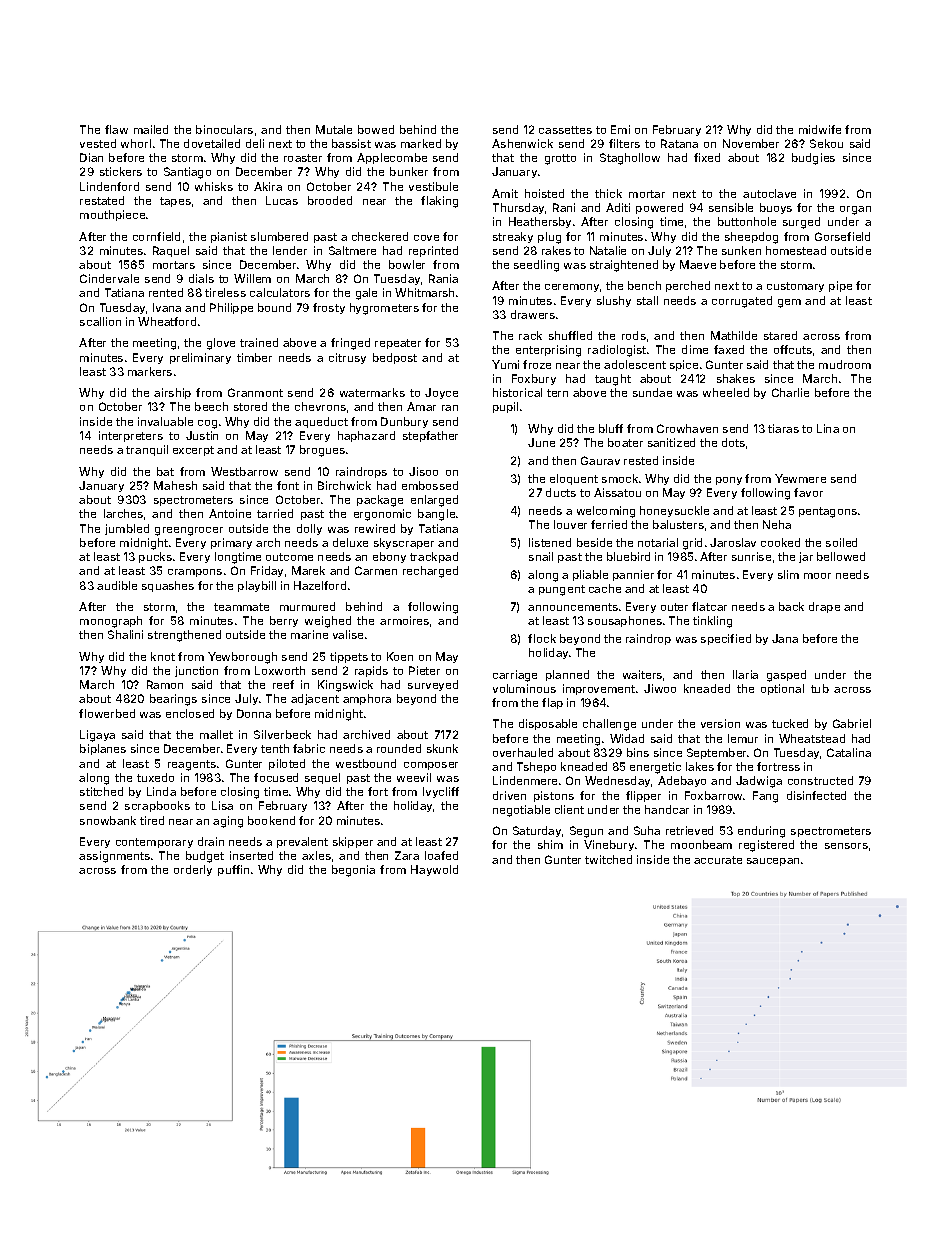 The height and width of the screenshot is (1233, 952). What do you see at coordinates (330, 200) in the screenshot?
I see `brooded` at bounding box center [330, 200].
